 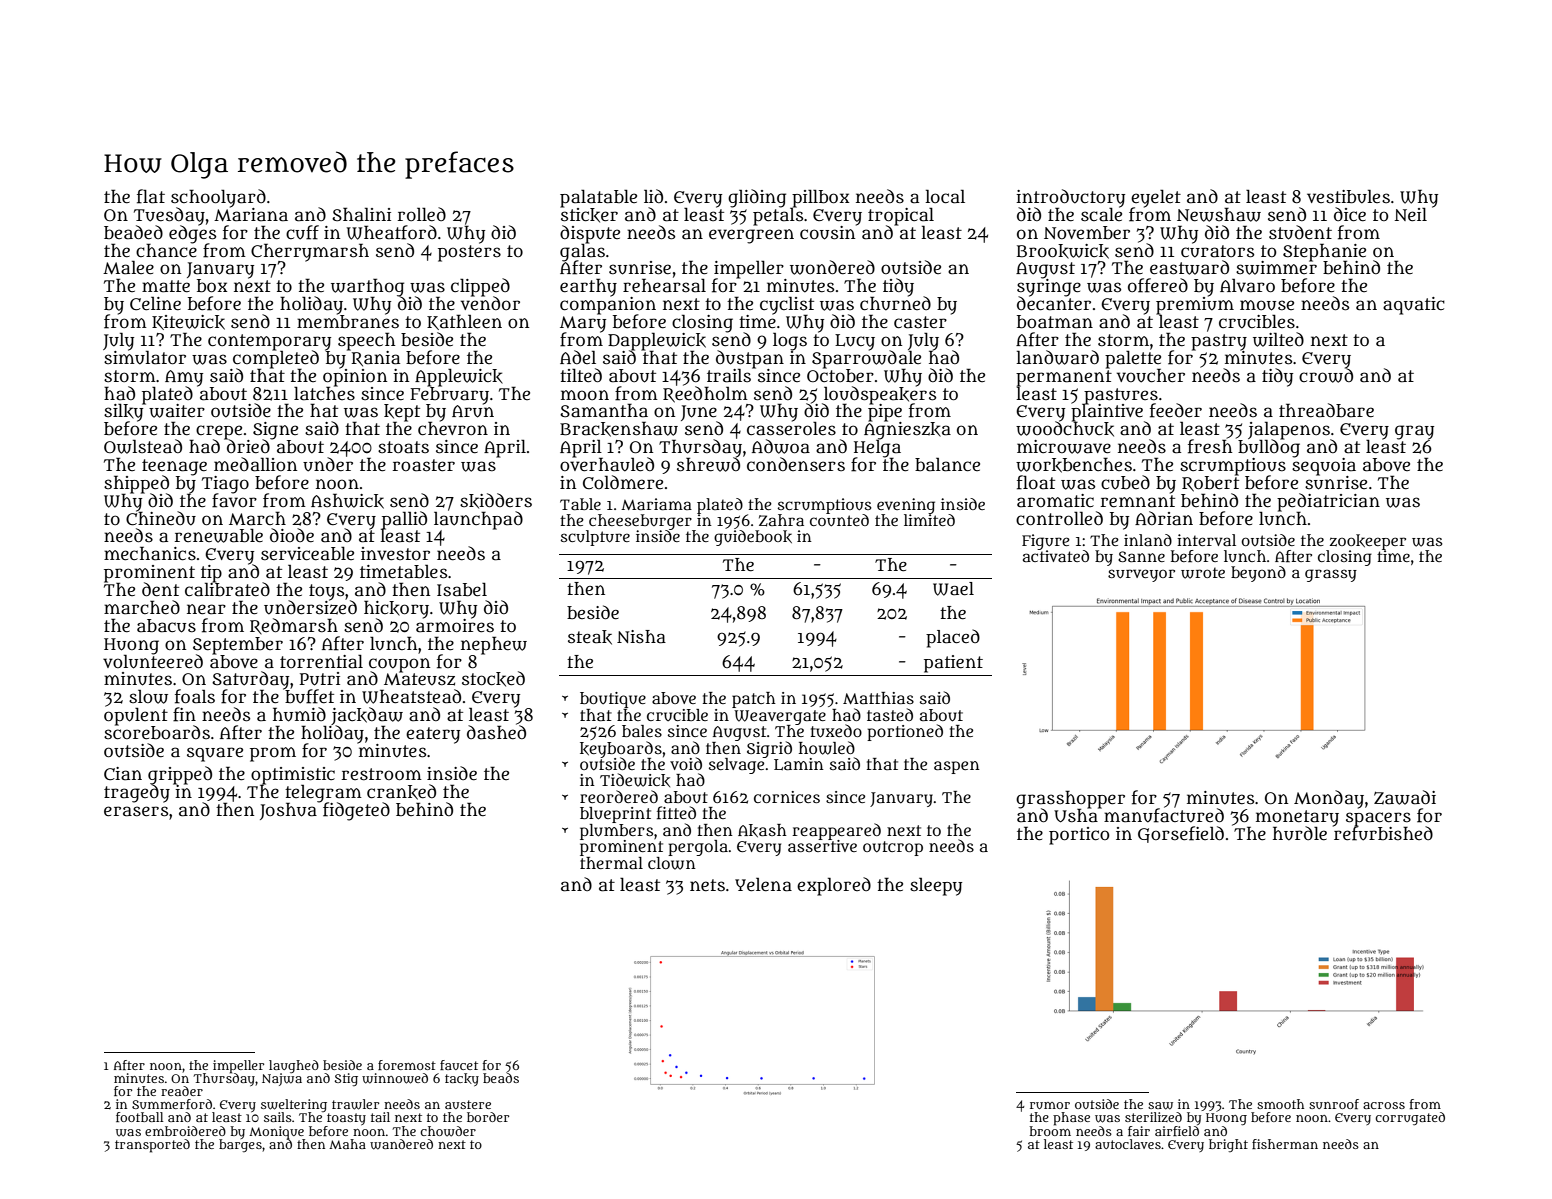 What do you see at coordinates (1331, 575) in the screenshot?
I see `grassy` at bounding box center [1331, 575].
